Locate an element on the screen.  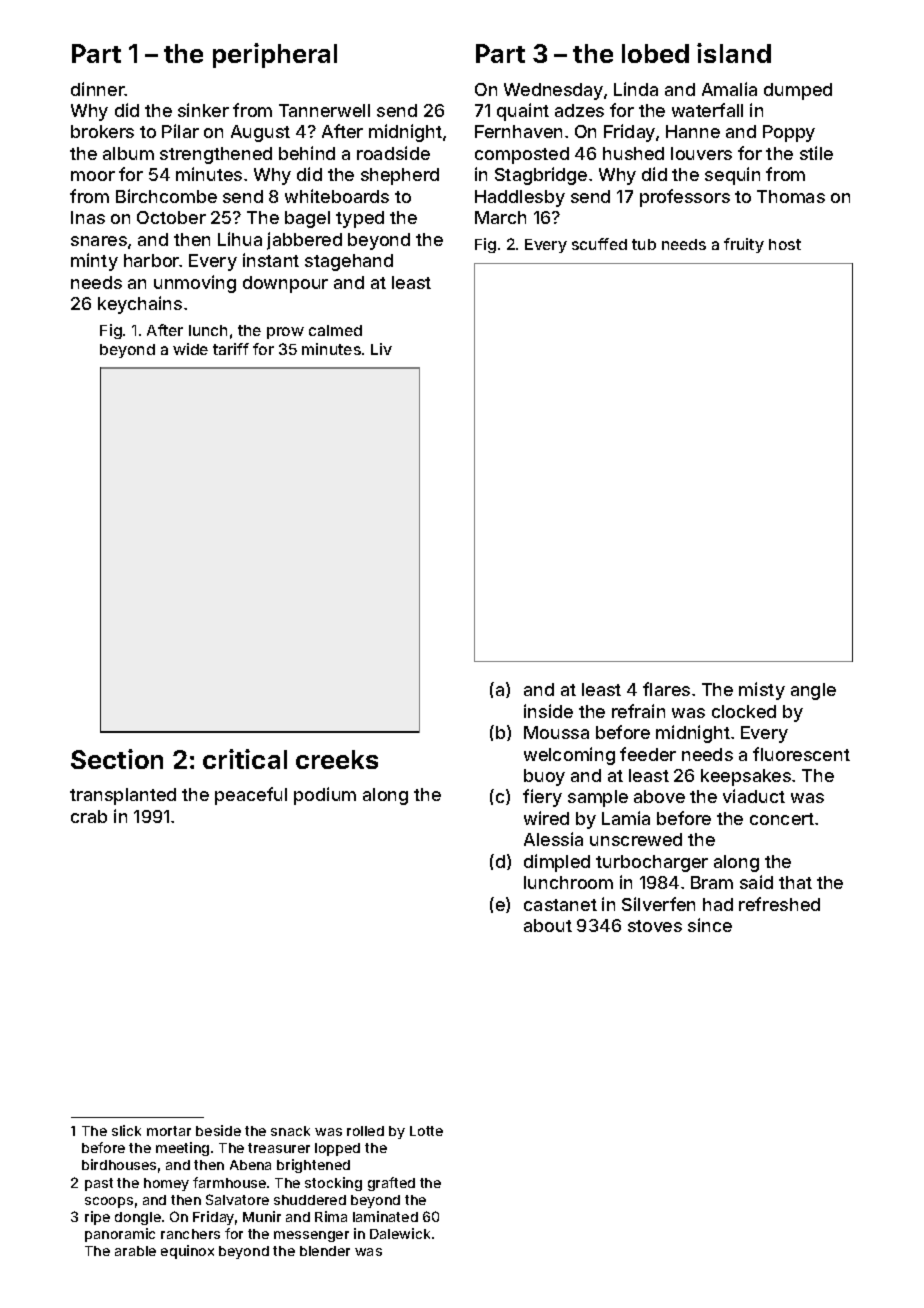
since is located at coordinates (710, 925).
